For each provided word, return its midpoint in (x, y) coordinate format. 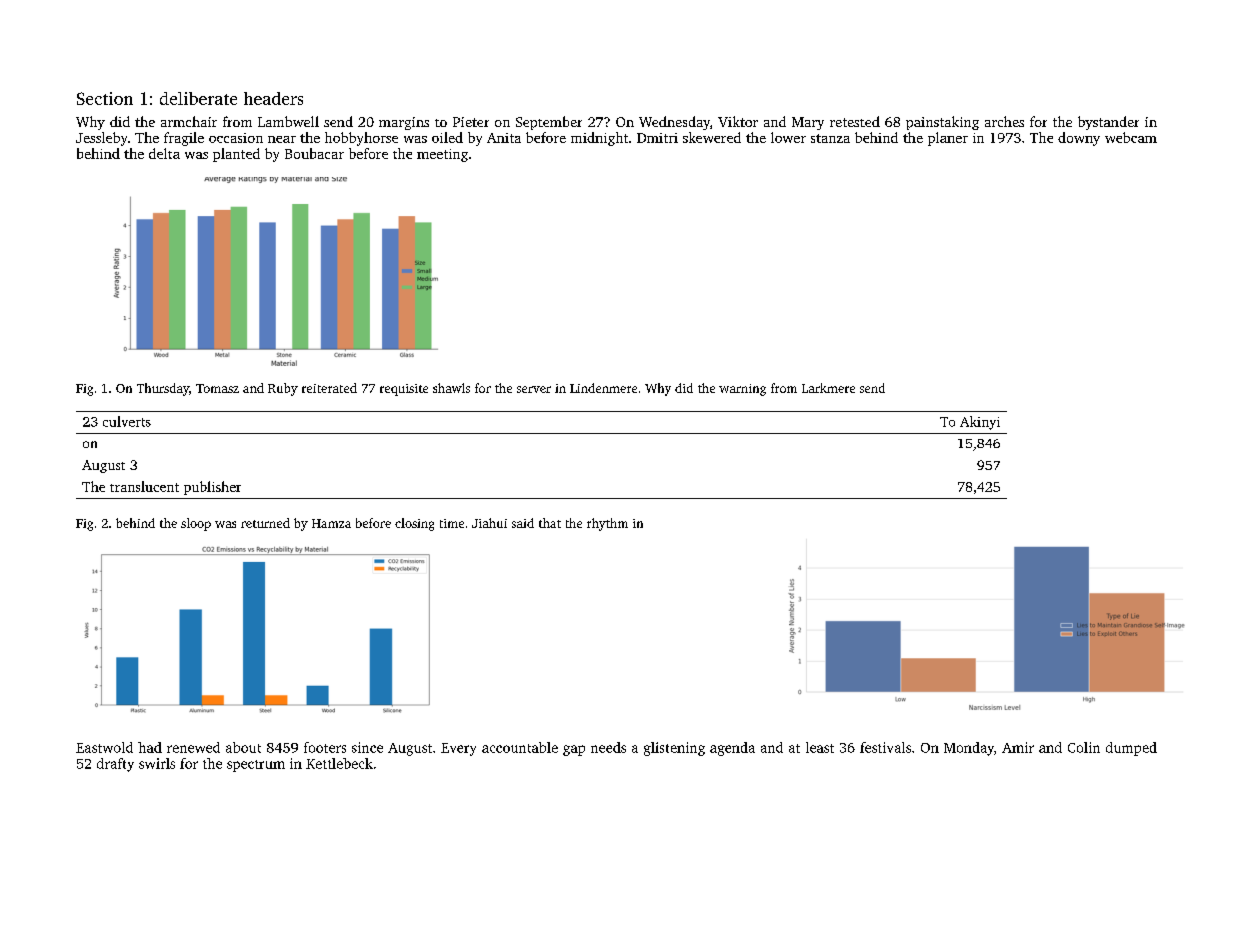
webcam (1131, 137)
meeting (442, 155)
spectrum (256, 766)
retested (855, 121)
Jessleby (101, 139)
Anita (504, 138)
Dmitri (657, 138)
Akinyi (980, 423)
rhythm (607, 524)
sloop (196, 524)
